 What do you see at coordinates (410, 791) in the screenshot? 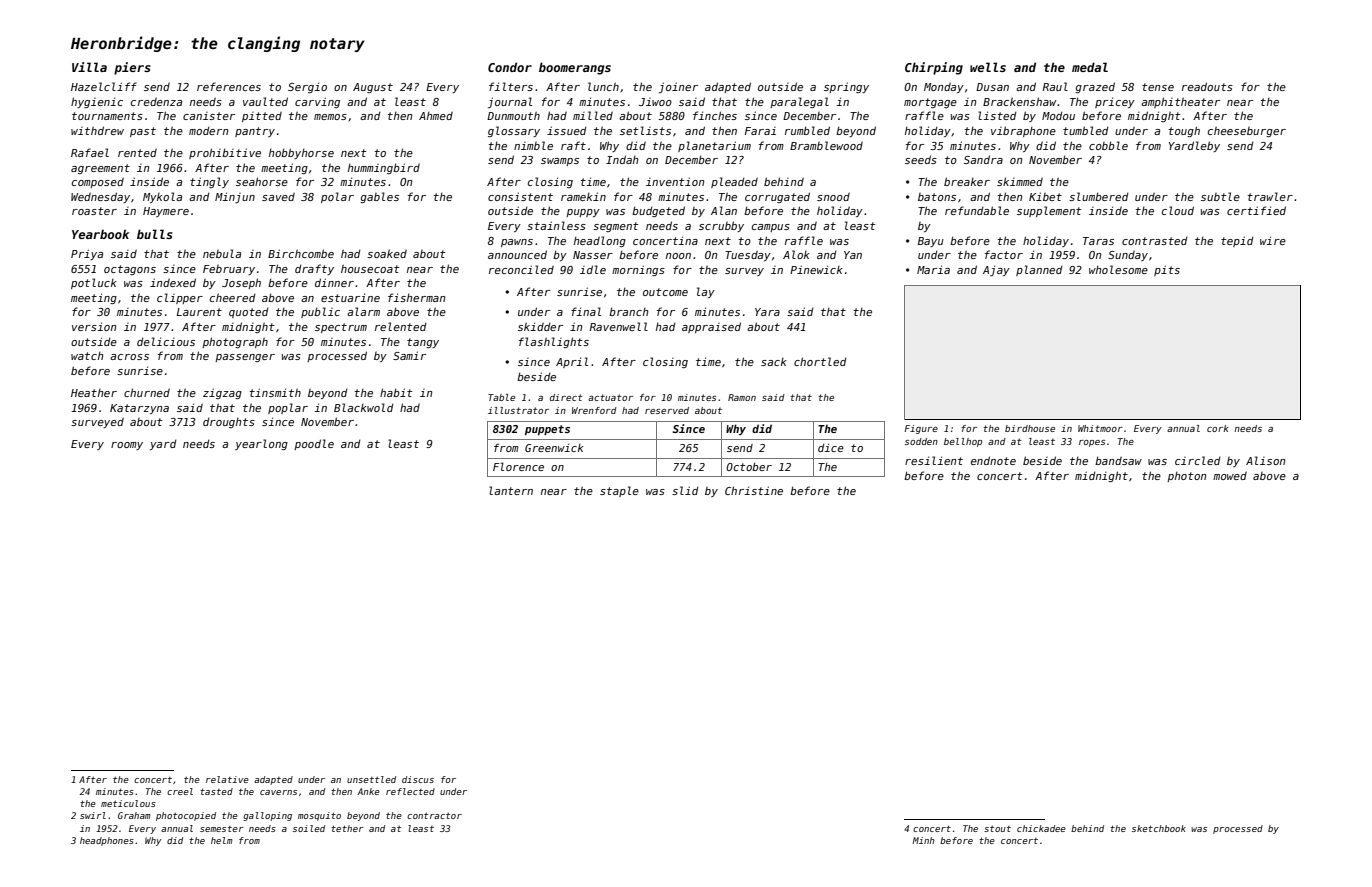
I see `reflected` at bounding box center [410, 791].
